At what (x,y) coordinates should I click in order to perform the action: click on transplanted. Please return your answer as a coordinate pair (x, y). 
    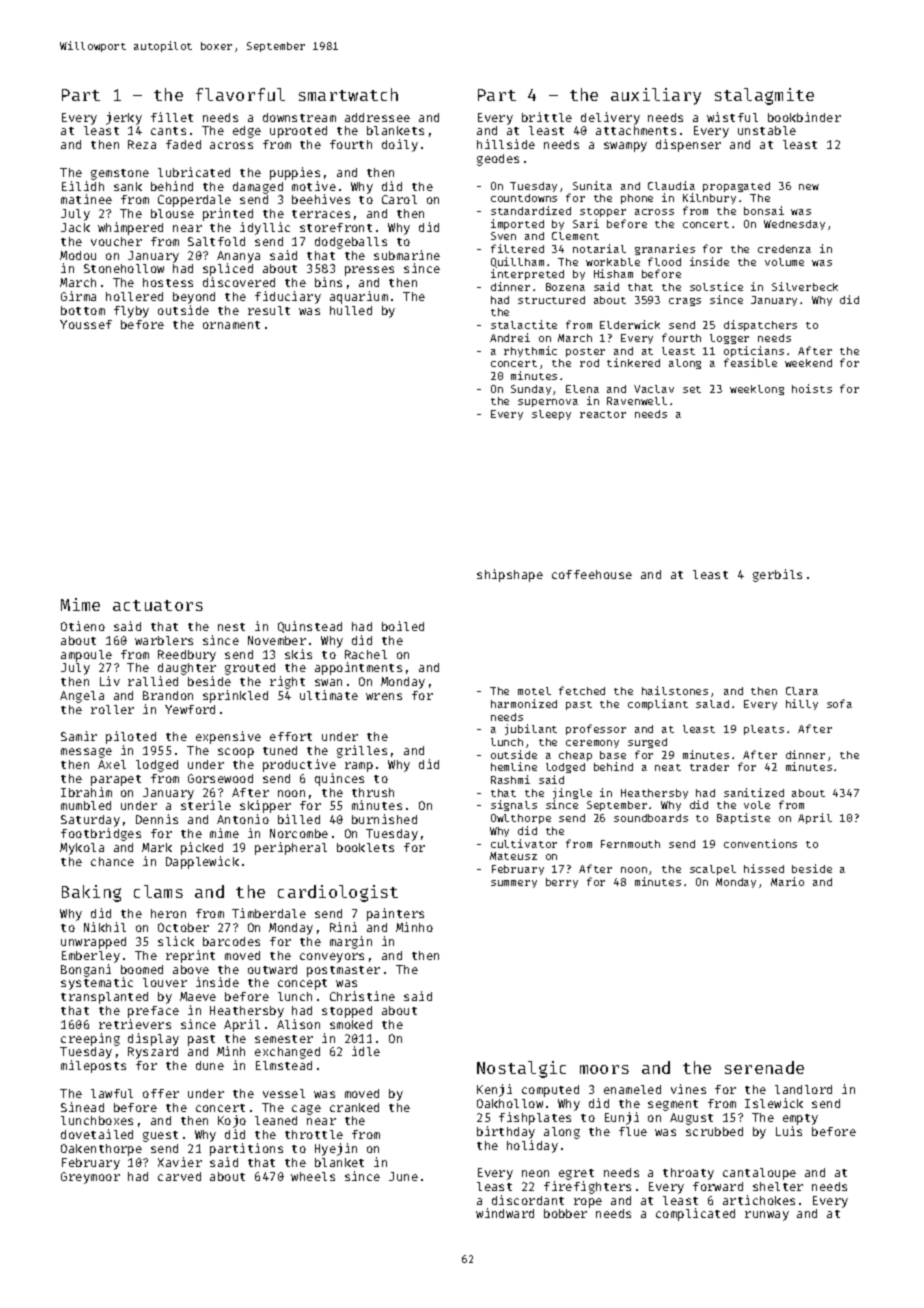
    Looking at the image, I should click on (104, 998).
